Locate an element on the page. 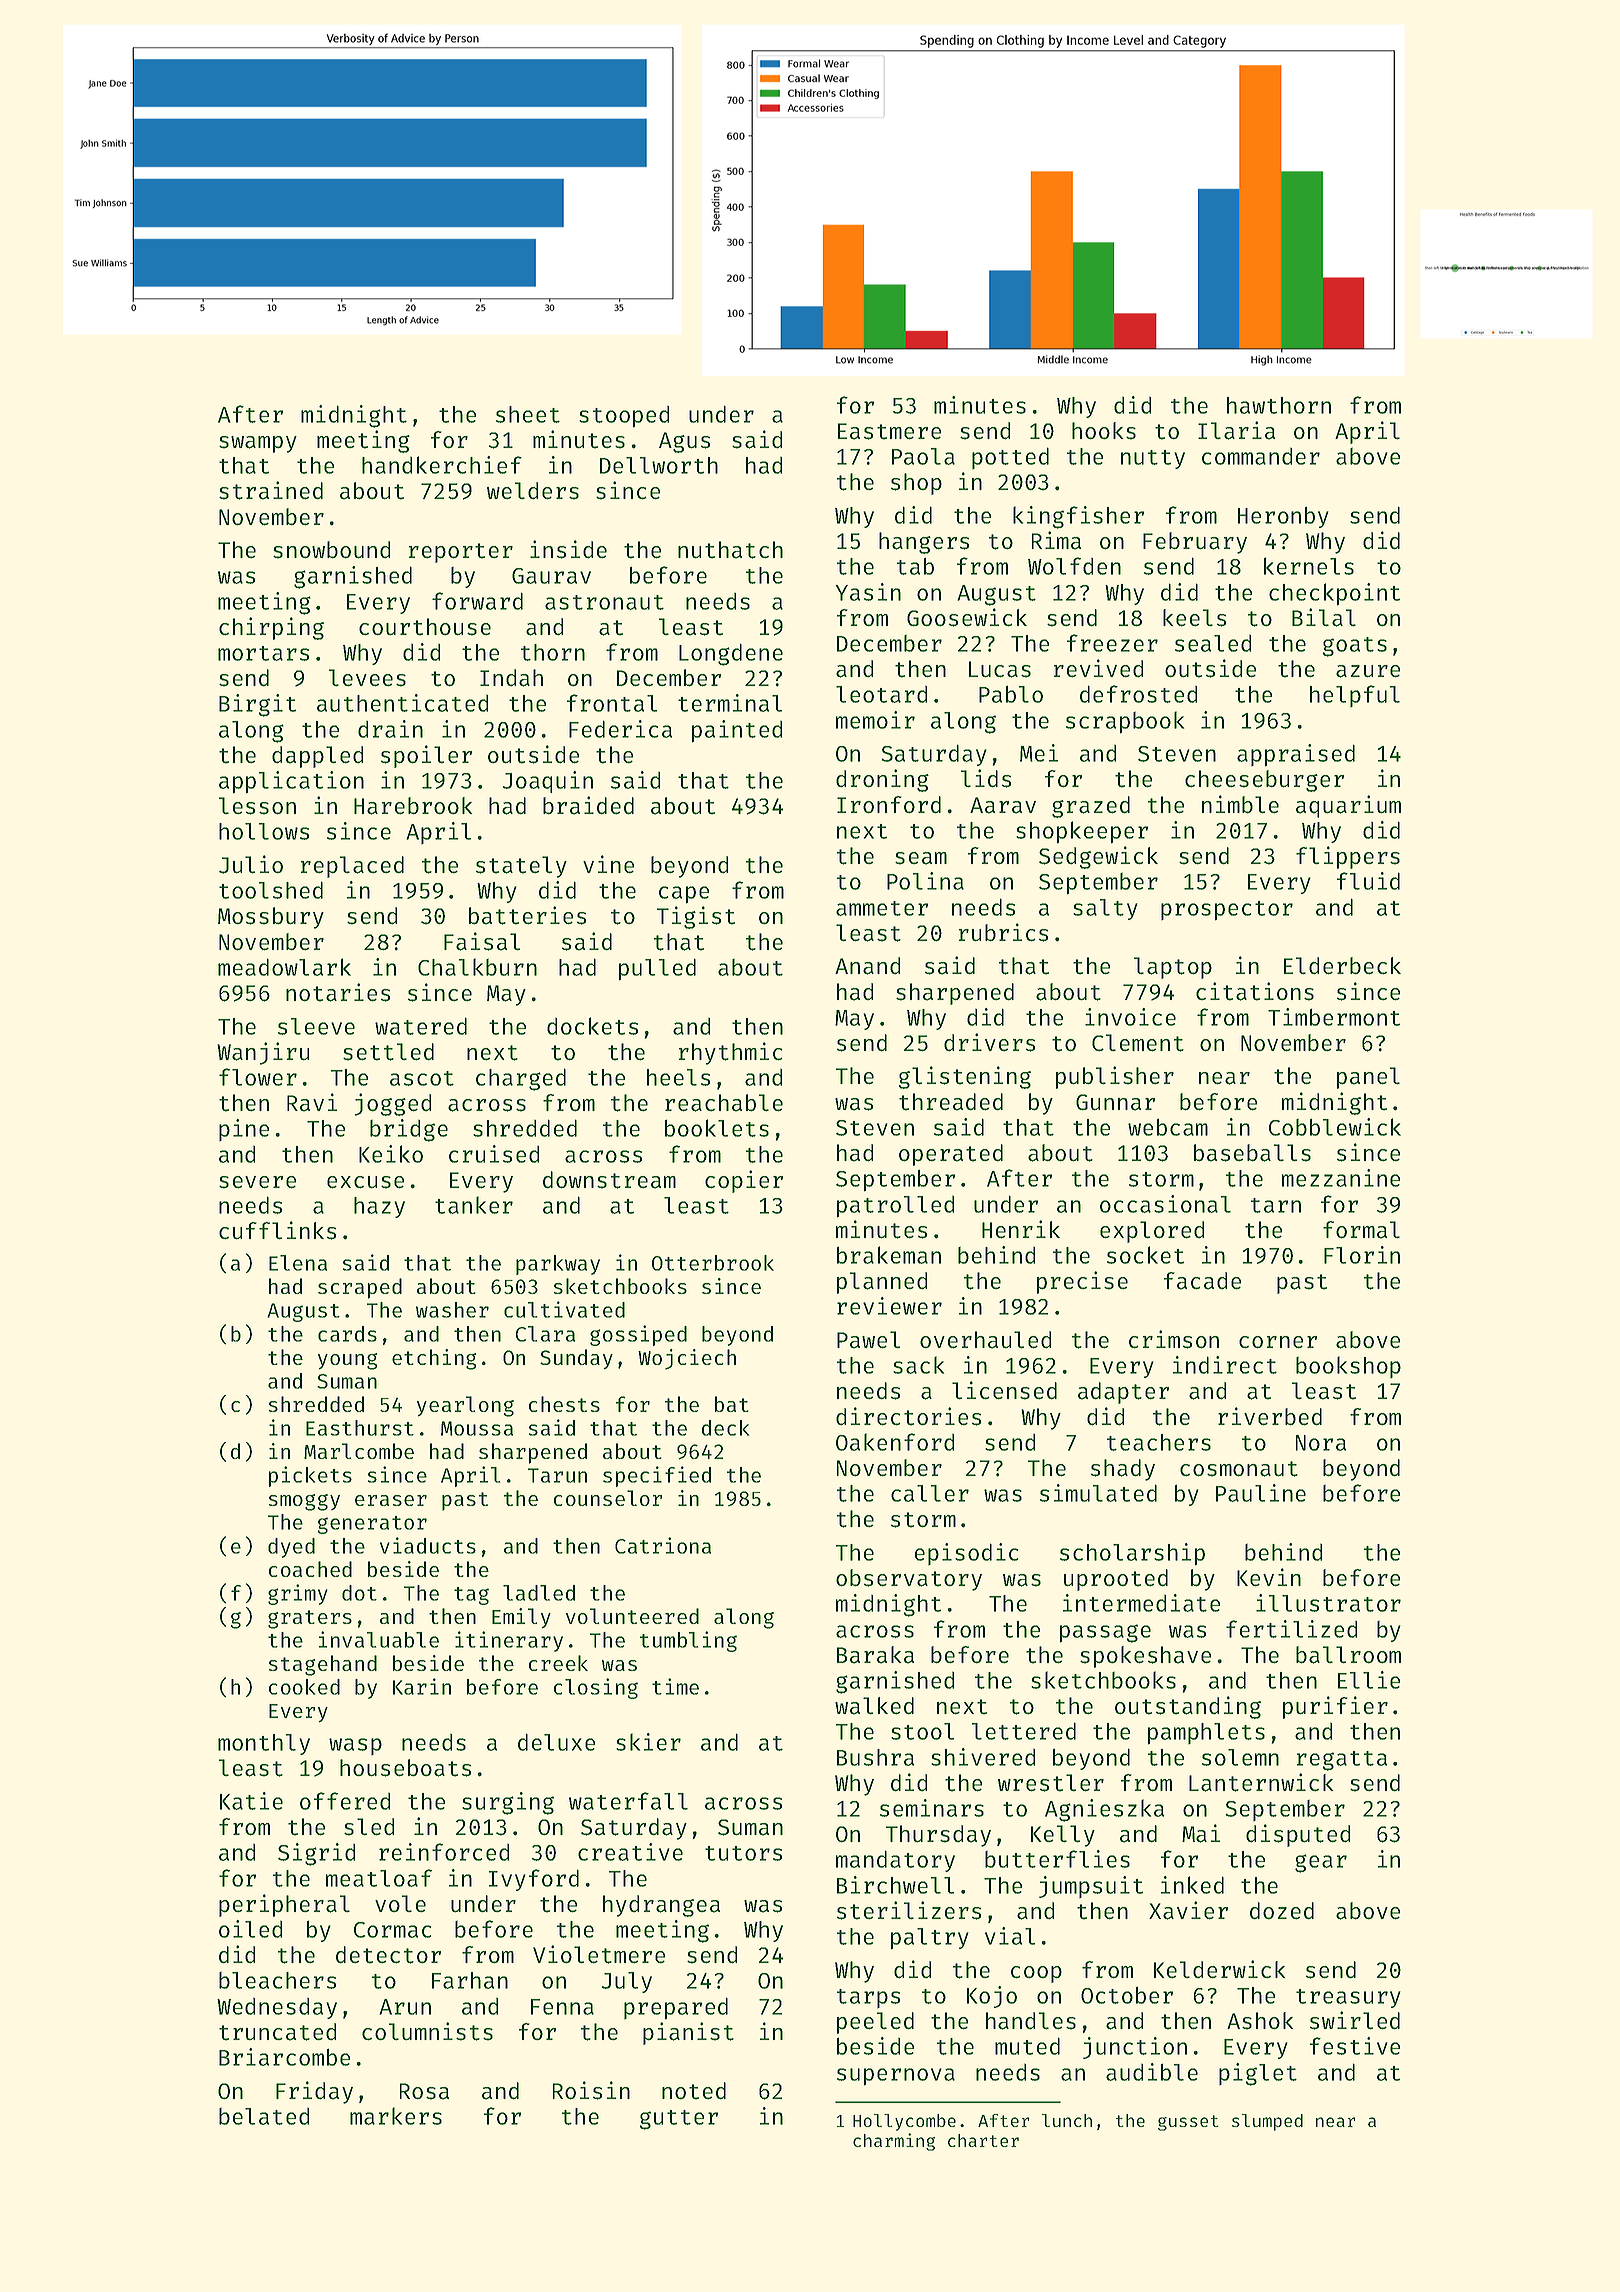 The image size is (1620, 2292). belated is located at coordinates (264, 2116).
